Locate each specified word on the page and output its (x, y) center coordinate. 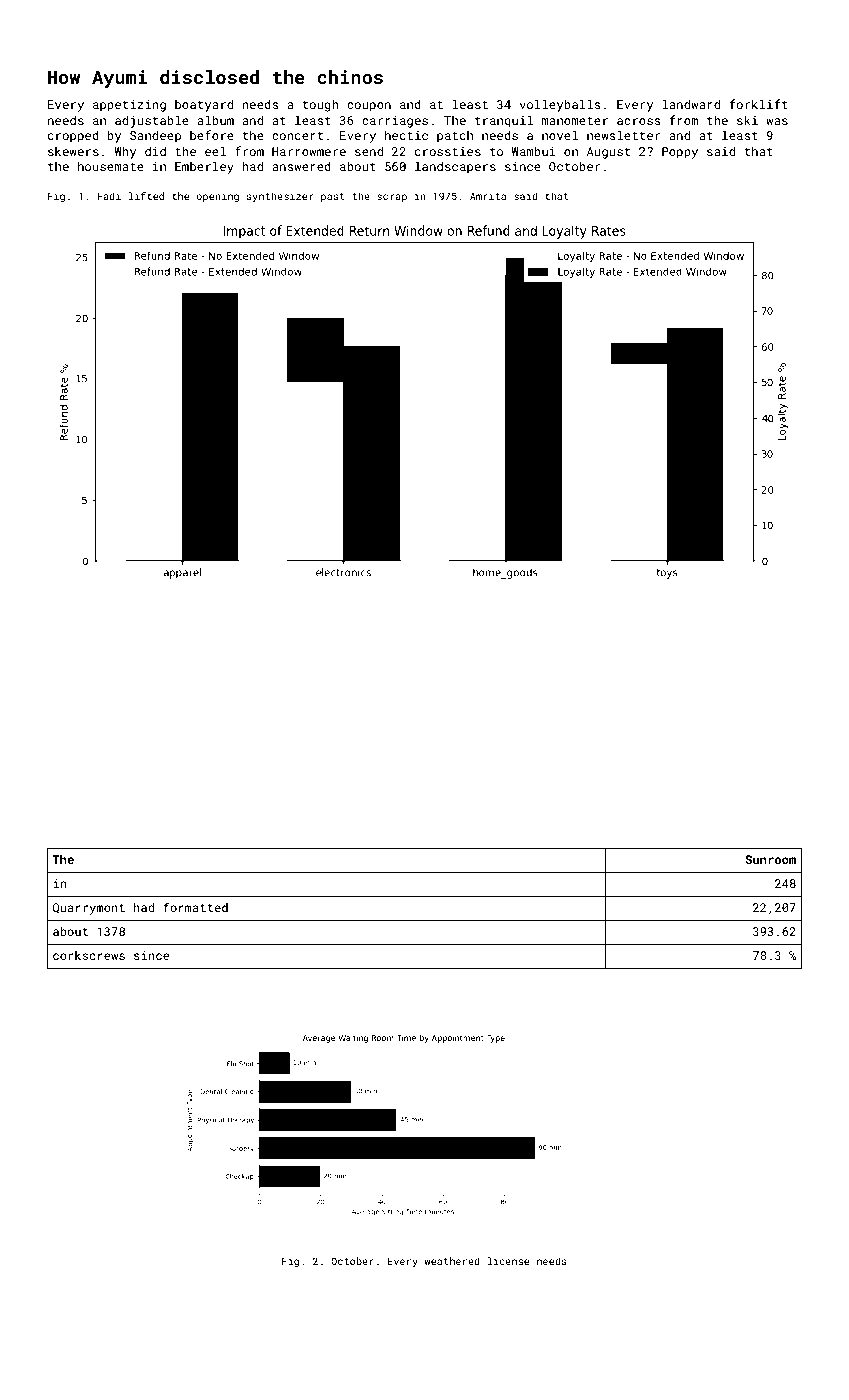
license (508, 1261)
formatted (196, 907)
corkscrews (89, 955)
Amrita (488, 196)
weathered (452, 1261)
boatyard (204, 105)
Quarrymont (89, 909)
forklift (758, 104)
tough (320, 105)
